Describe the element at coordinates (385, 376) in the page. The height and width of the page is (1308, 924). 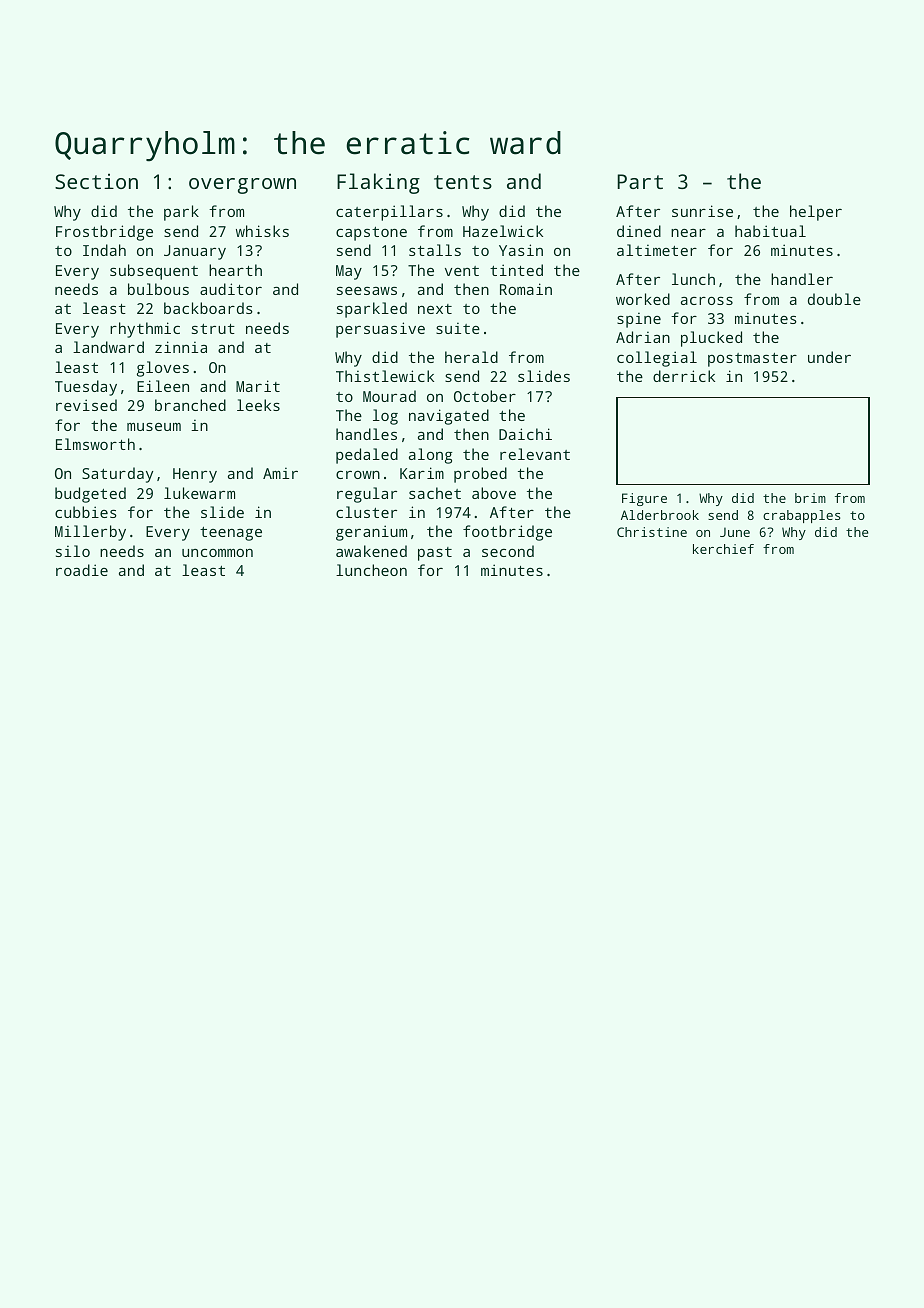
I see `Thistlewick` at that location.
